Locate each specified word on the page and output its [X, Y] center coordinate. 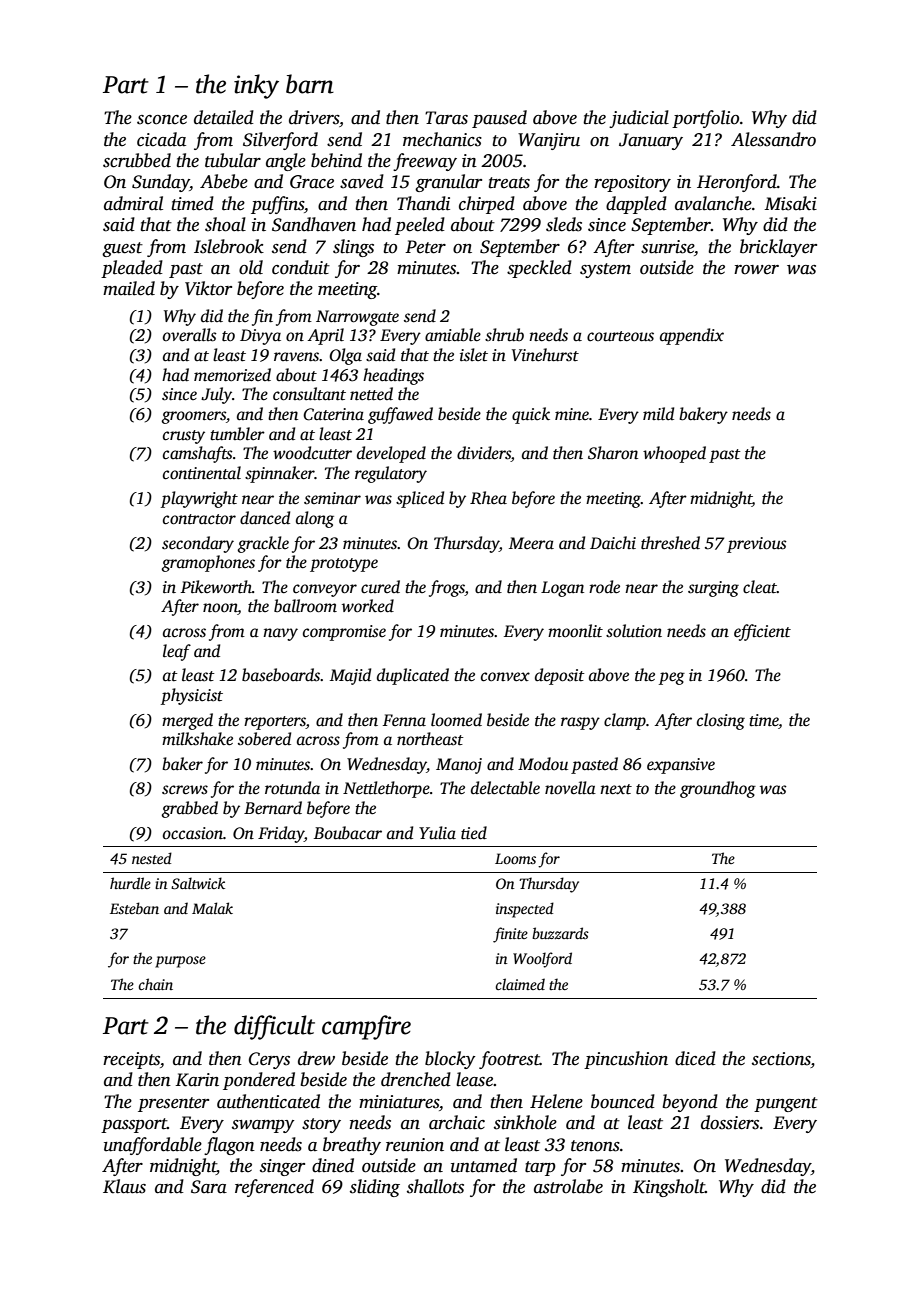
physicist [192, 696]
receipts [131, 1060]
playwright [199, 499]
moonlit [575, 631]
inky [256, 86]
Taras [446, 118]
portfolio [705, 119]
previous [757, 545]
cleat [760, 587]
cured [380, 586]
